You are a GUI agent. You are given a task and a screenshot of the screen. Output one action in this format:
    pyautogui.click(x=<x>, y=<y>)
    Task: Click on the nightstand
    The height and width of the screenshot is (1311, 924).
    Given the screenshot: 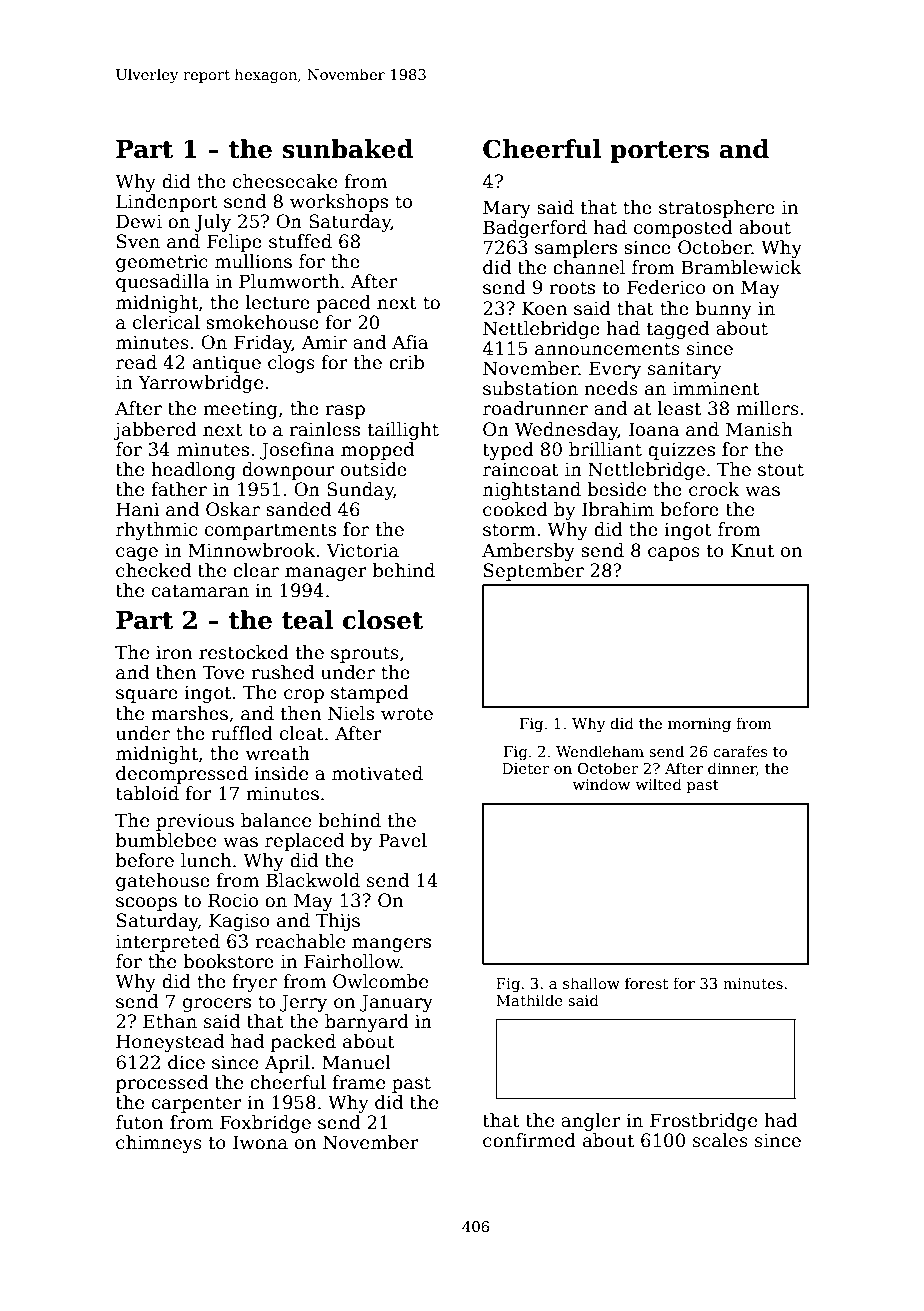 What is the action you would take?
    pyautogui.click(x=532, y=491)
